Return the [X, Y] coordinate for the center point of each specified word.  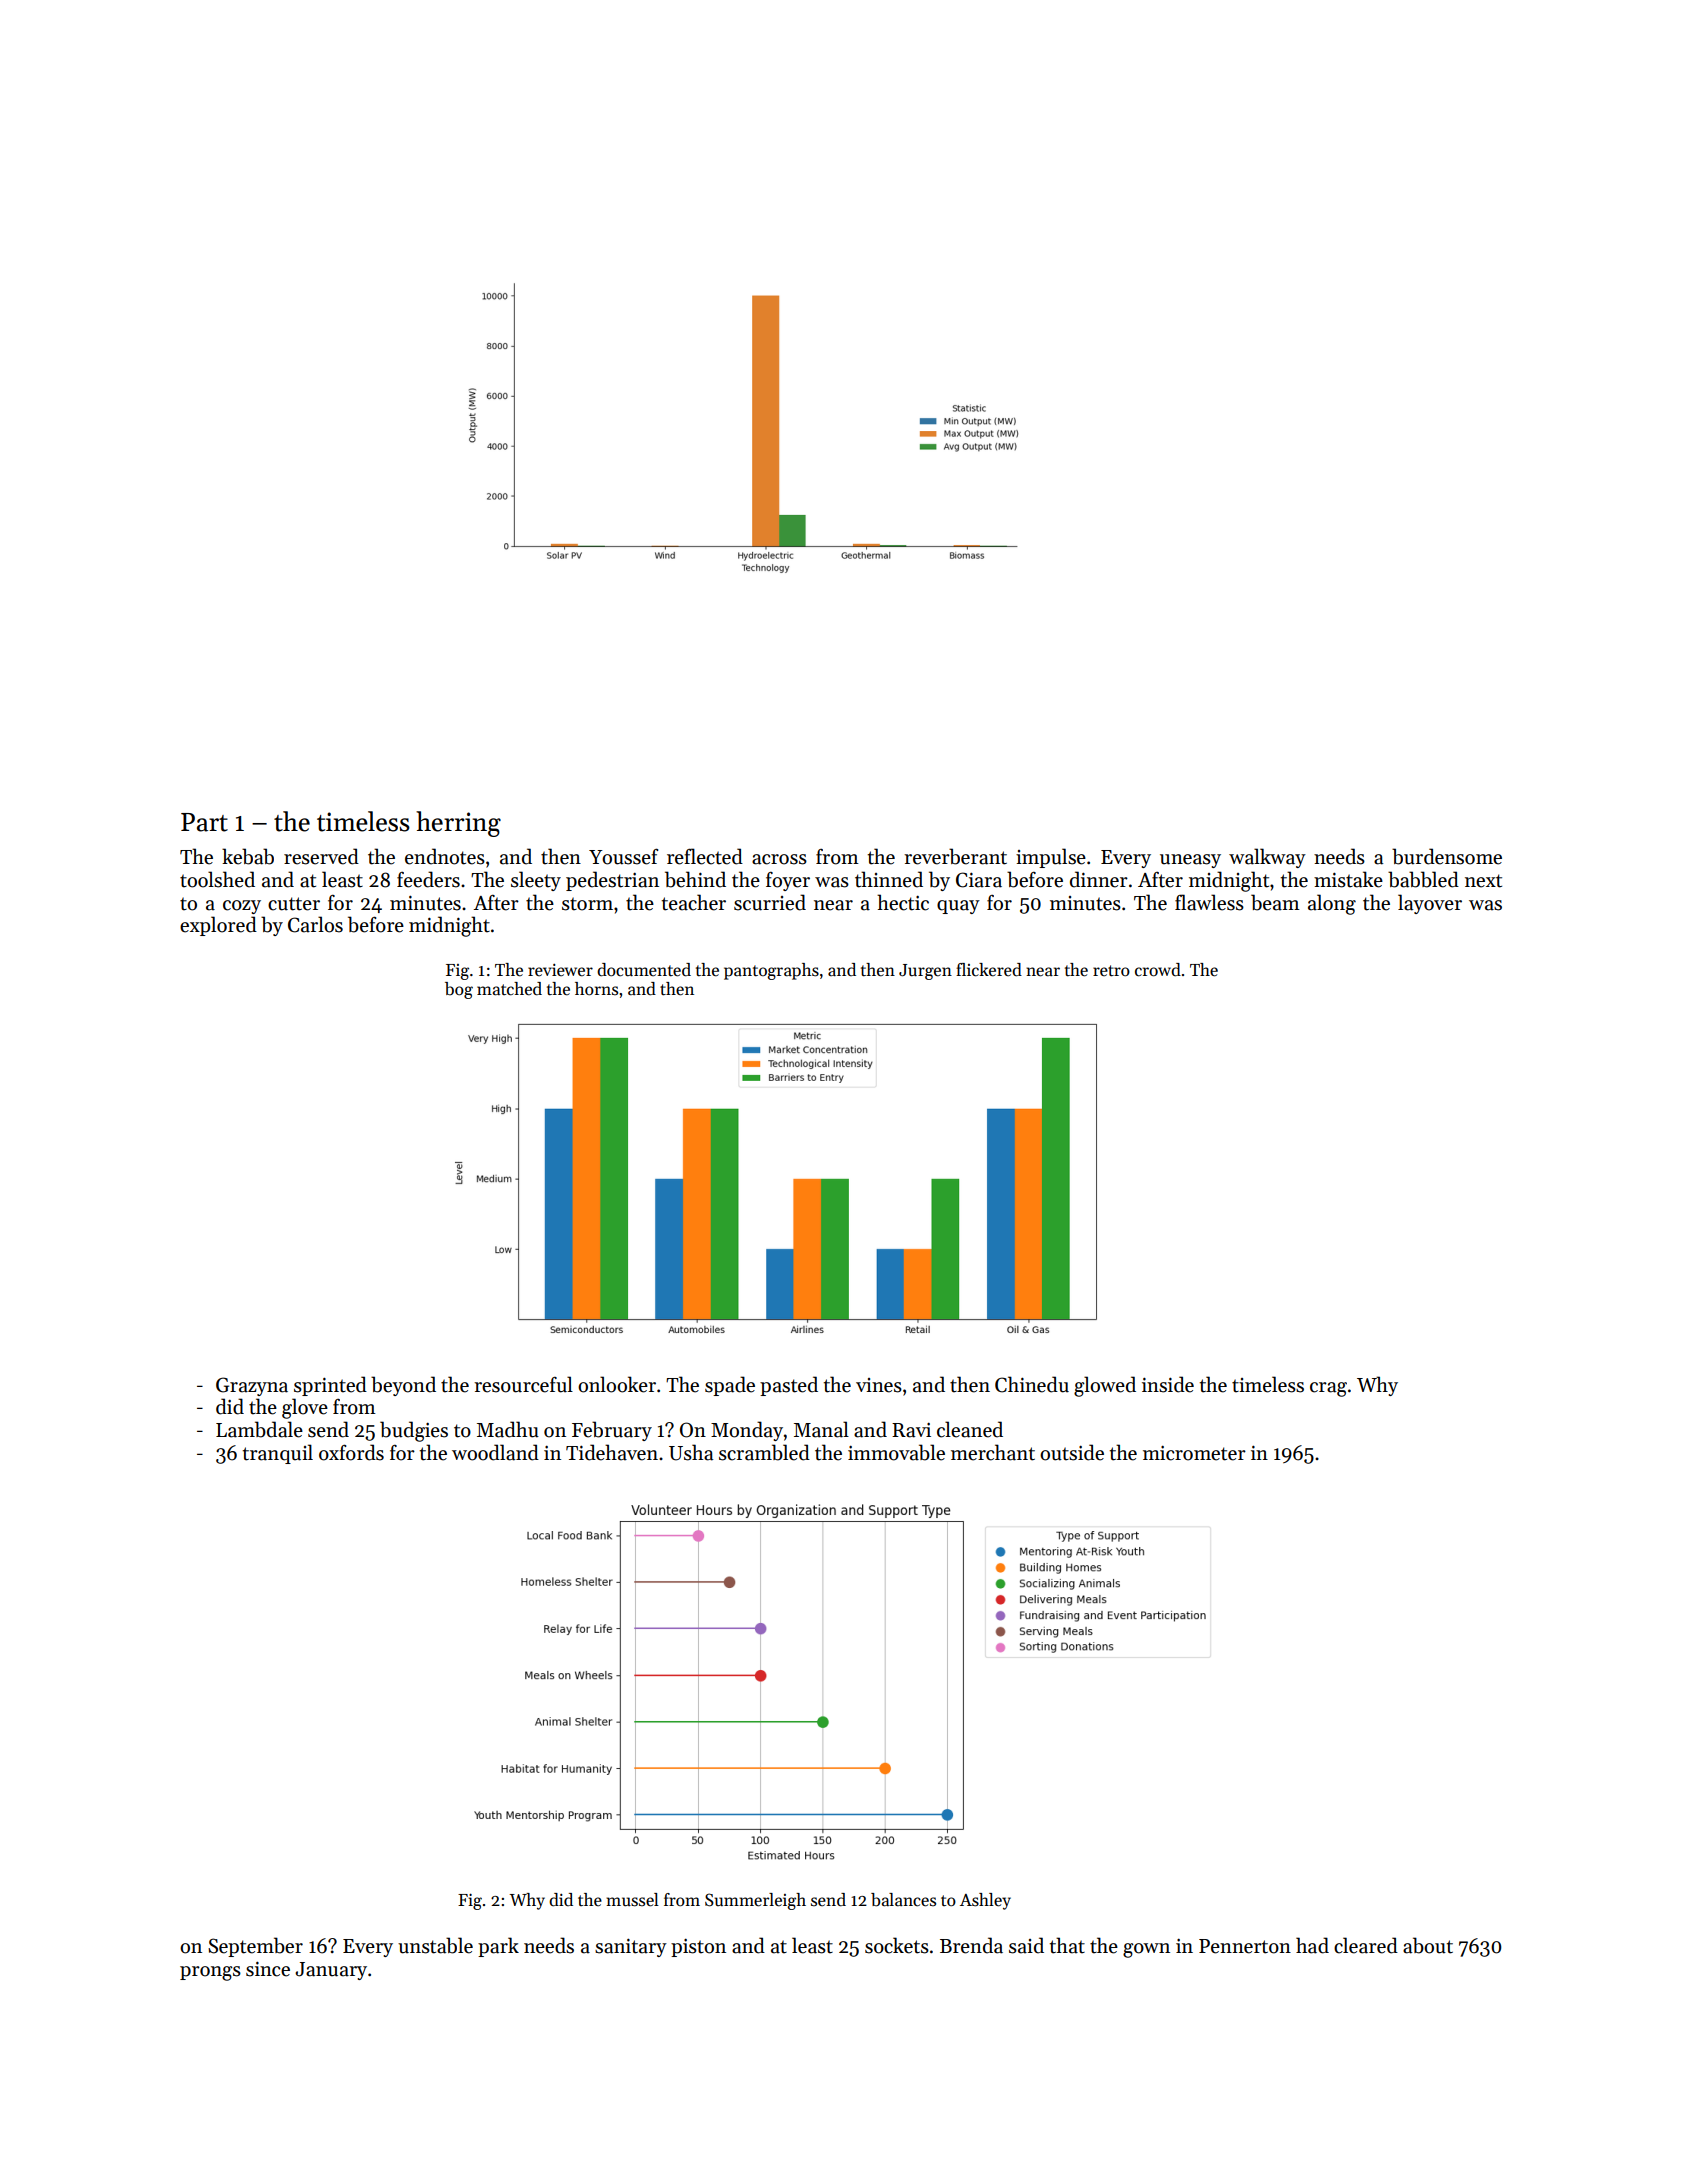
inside [1168, 1384]
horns [596, 988]
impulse [1051, 858]
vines [879, 1385]
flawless [1209, 902]
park [498, 1947]
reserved [321, 856]
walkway [1267, 858]
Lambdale [259, 1429]
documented [644, 970]
